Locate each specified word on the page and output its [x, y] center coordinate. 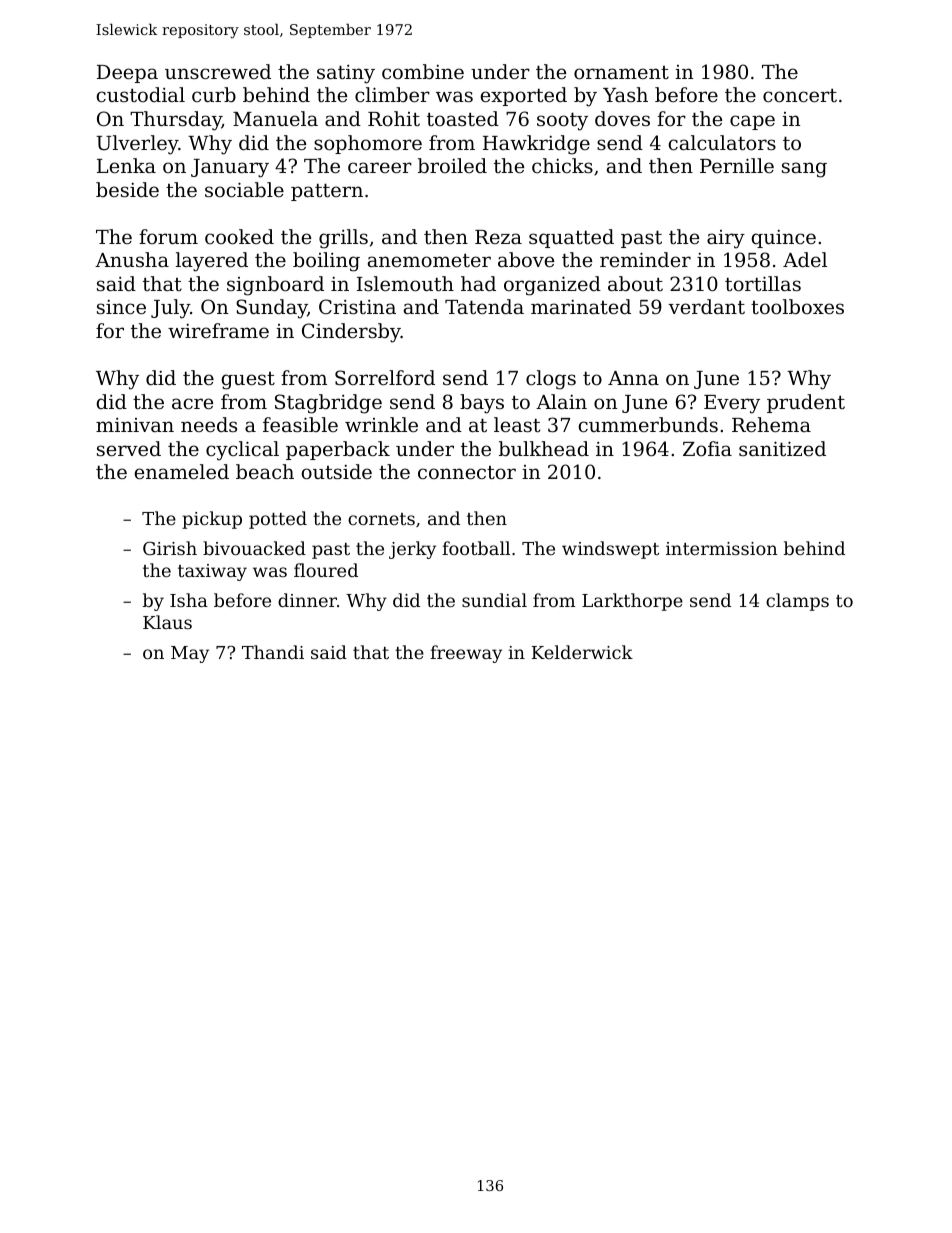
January [230, 168]
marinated [581, 306]
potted [278, 520]
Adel [805, 259]
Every [732, 404]
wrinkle [381, 424]
